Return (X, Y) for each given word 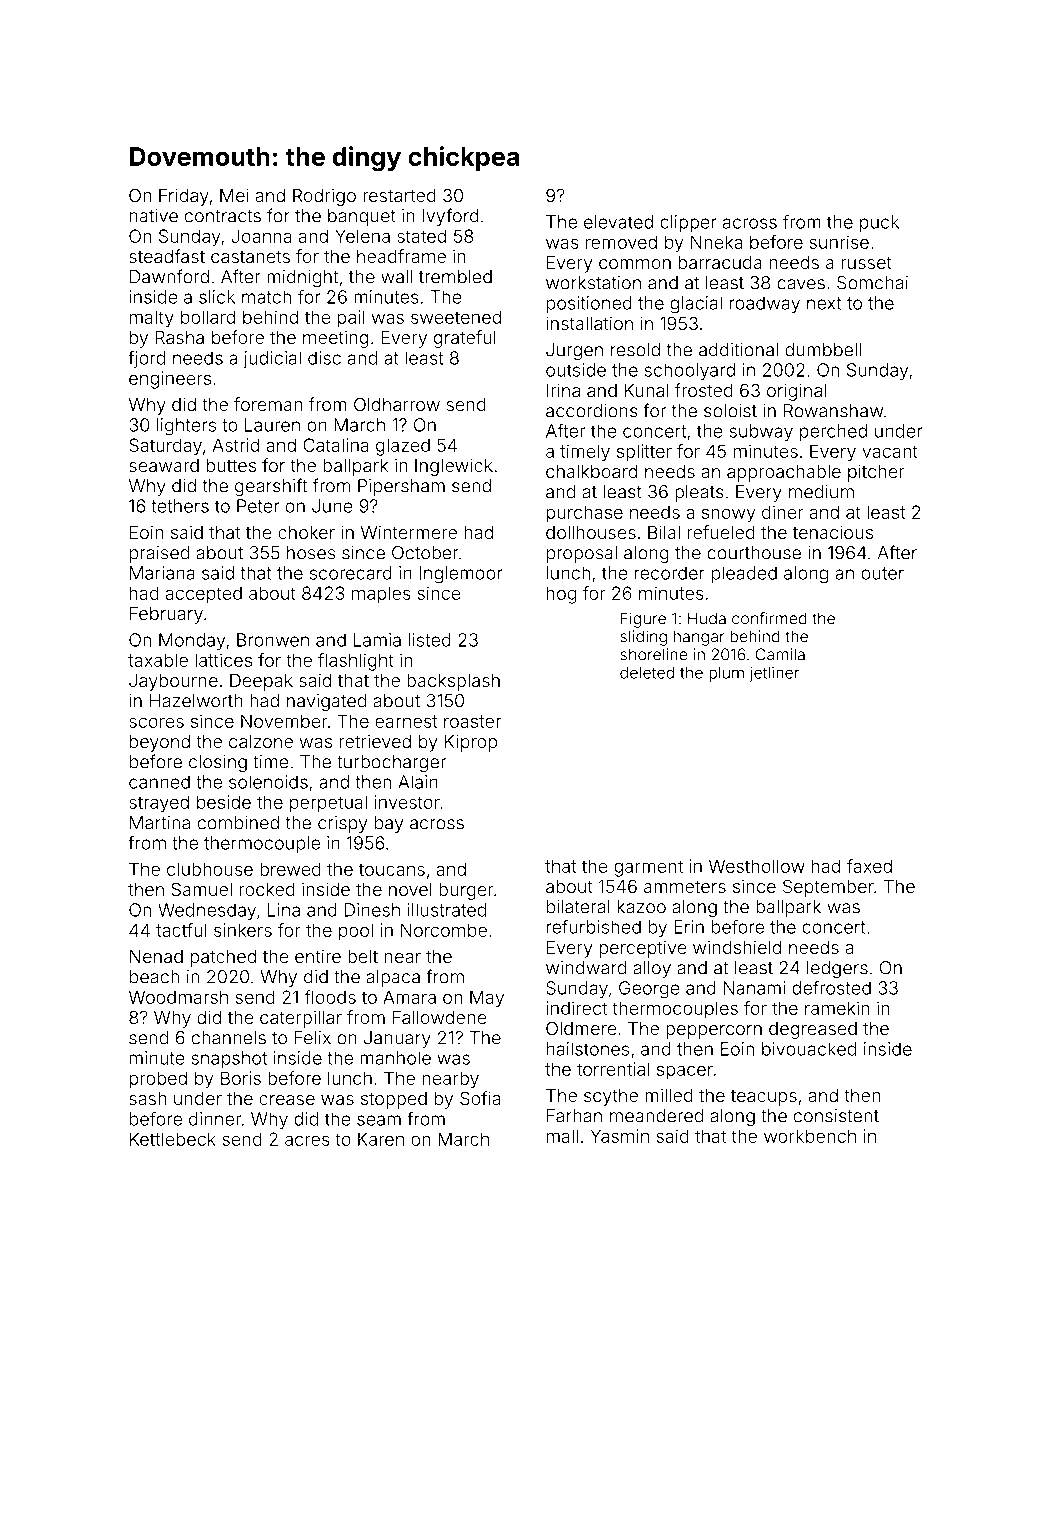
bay (389, 824)
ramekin (837, 1008)
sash (147, 1098)
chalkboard (591, 471)
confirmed (769, 618)
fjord (146, 359)
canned (159, 782)
